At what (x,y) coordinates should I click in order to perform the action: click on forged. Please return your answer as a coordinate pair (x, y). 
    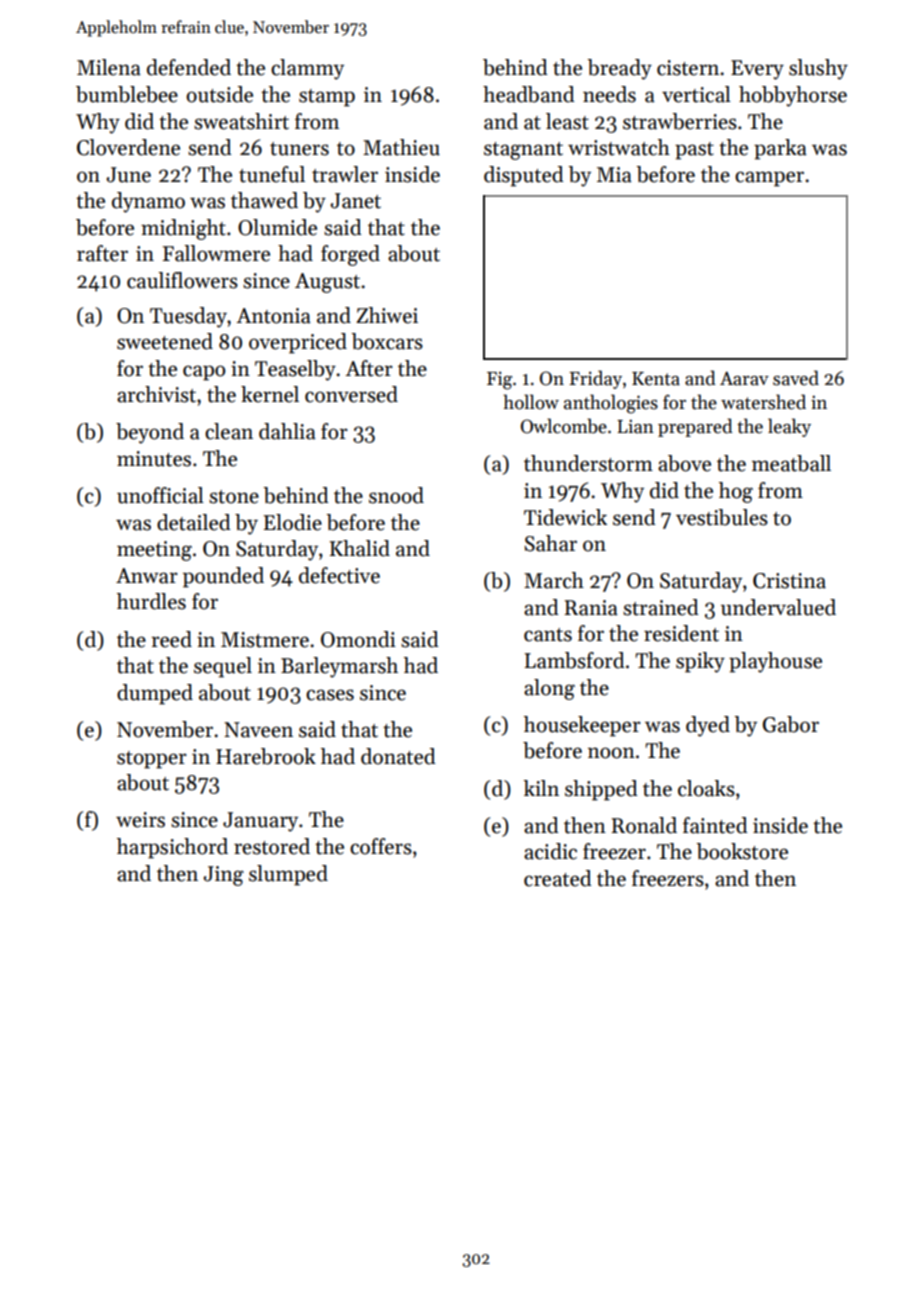
    Looking at the image, I should click on (350, 255).
